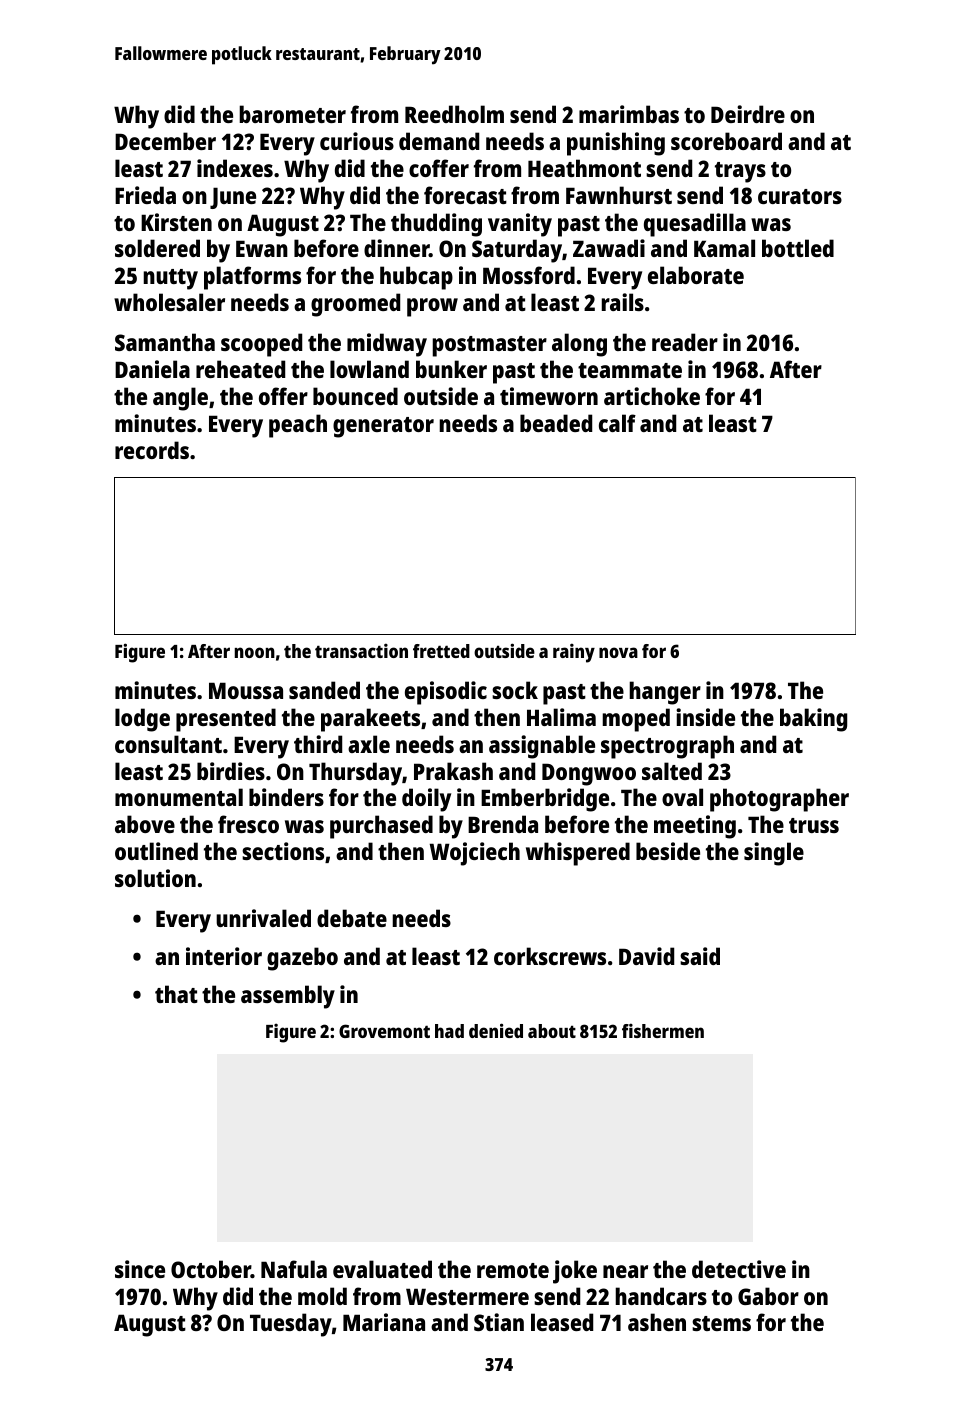  I want to click on Deirdre, so click(748, 114).
